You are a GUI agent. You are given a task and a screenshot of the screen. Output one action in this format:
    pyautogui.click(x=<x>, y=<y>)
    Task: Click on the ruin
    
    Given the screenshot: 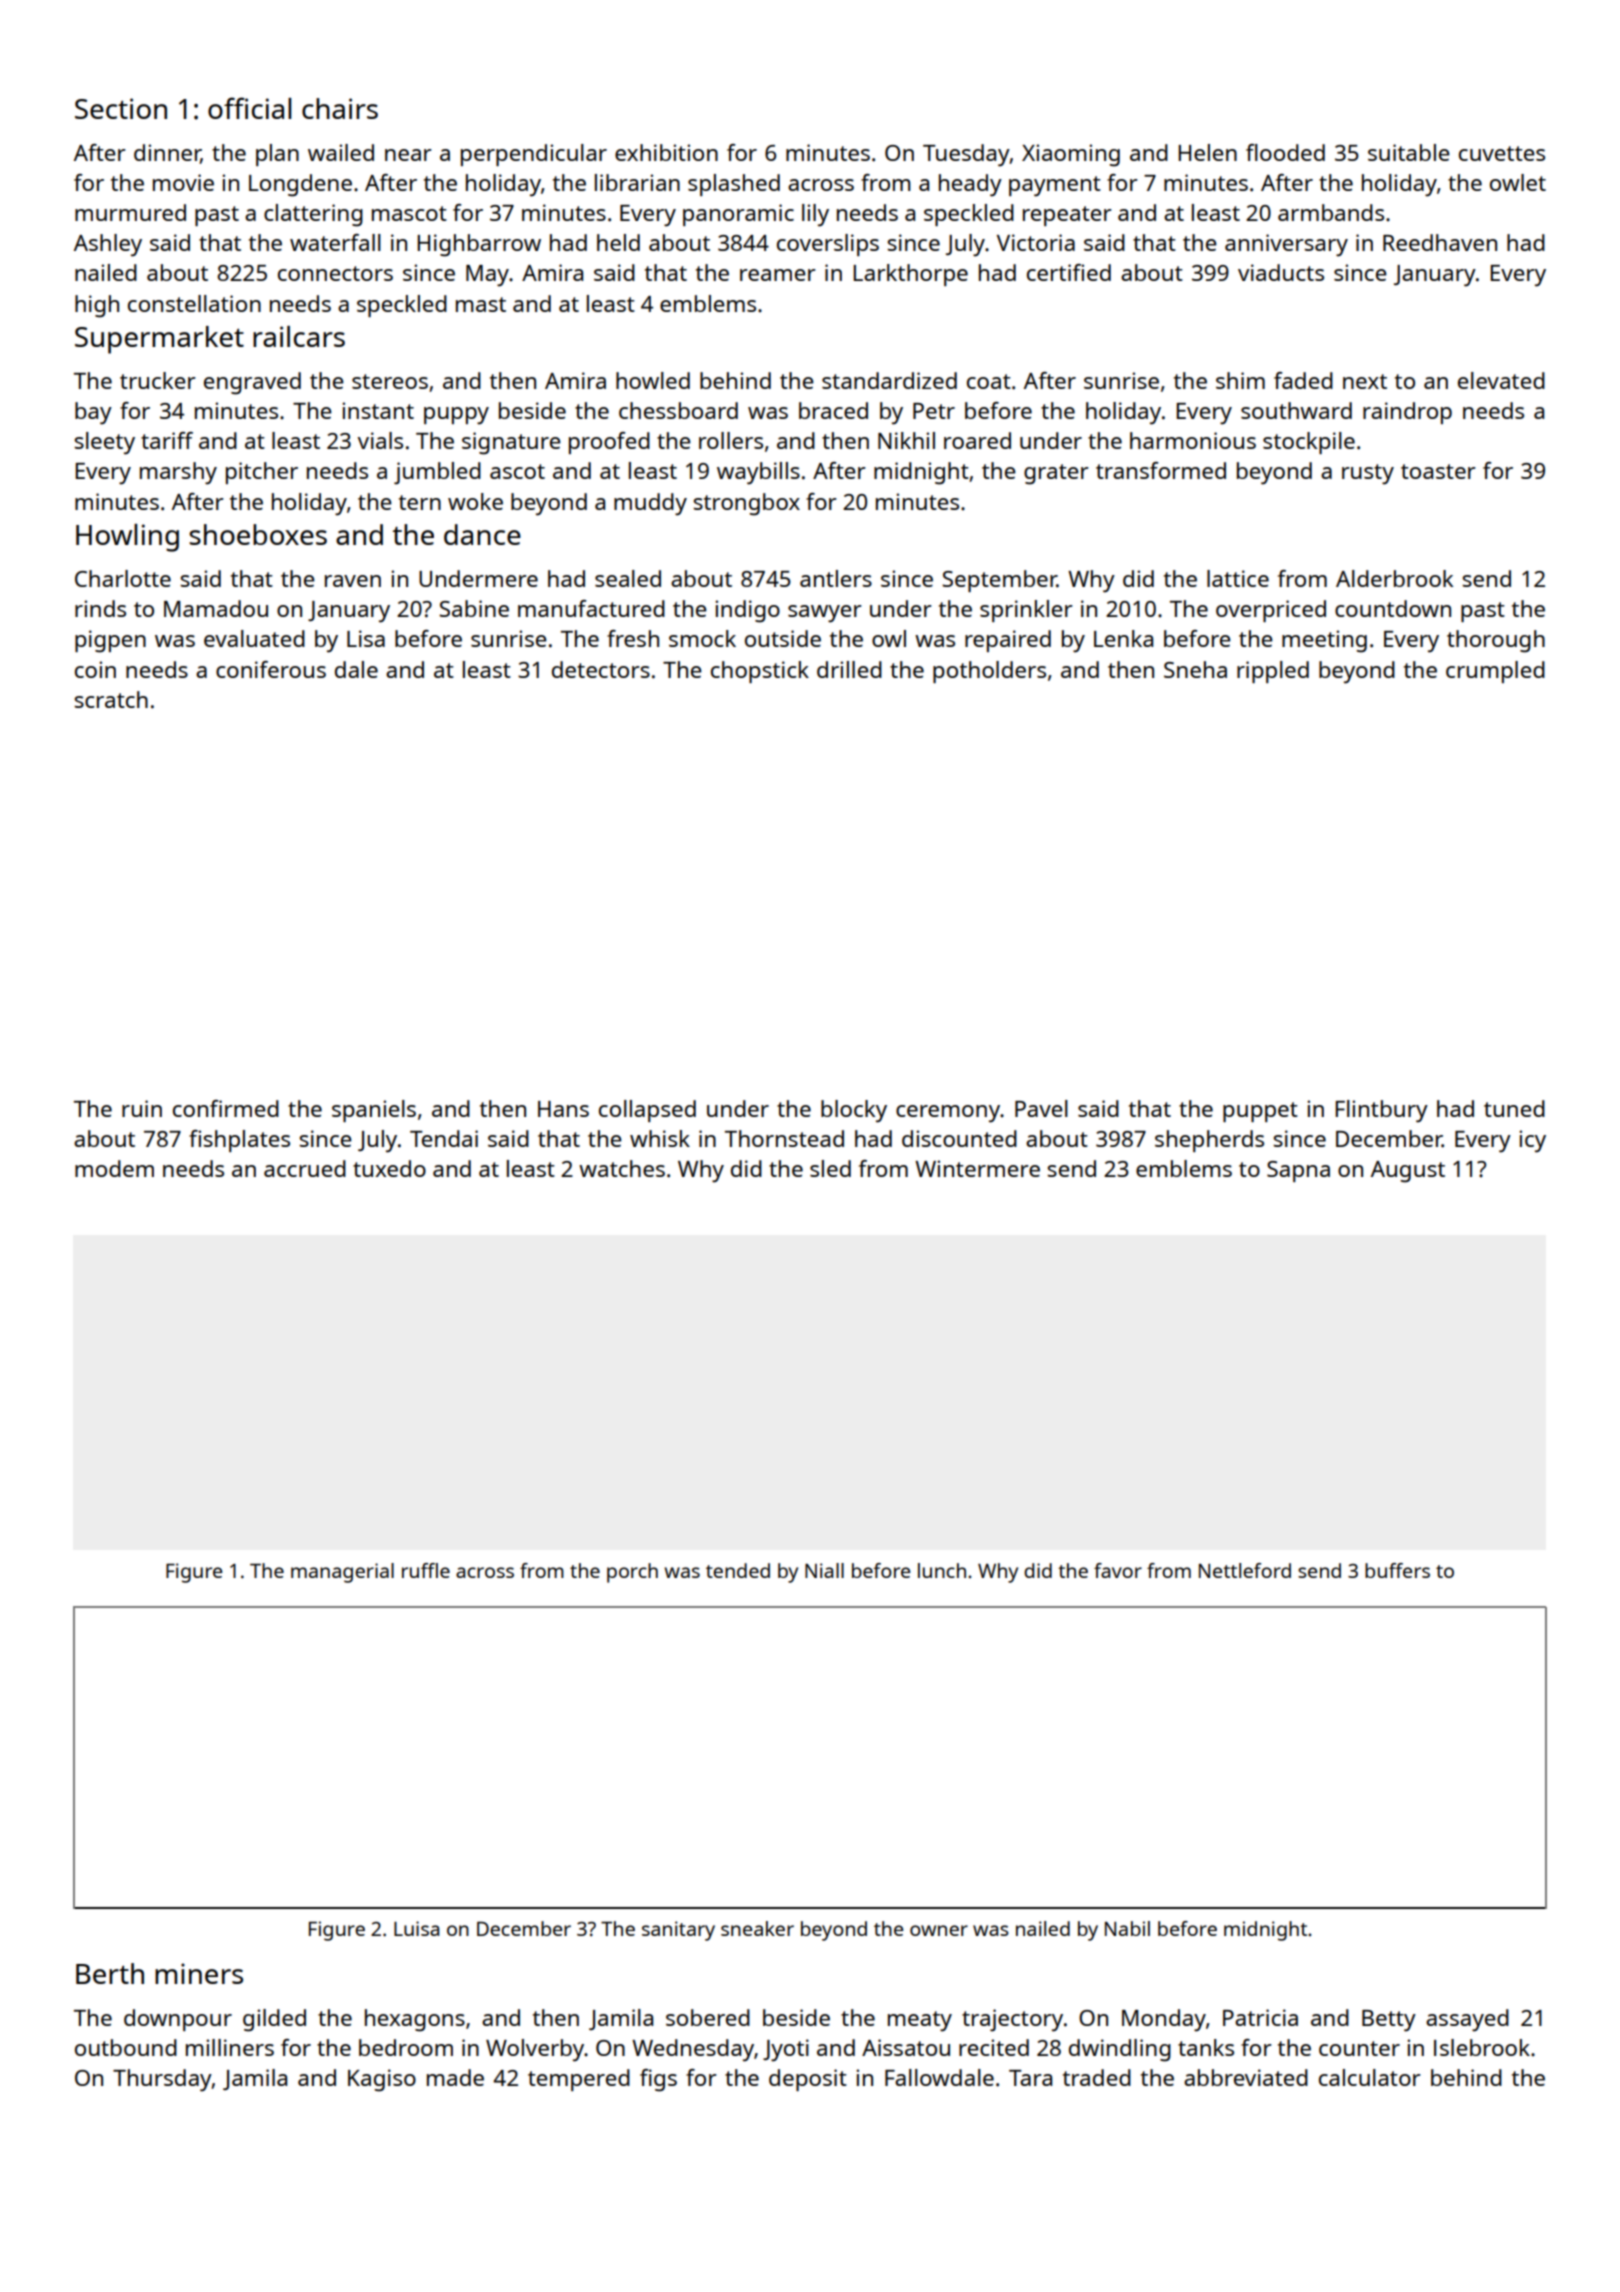 What is the action you would take?
    pyautogui.click(x=142, y=1108)
